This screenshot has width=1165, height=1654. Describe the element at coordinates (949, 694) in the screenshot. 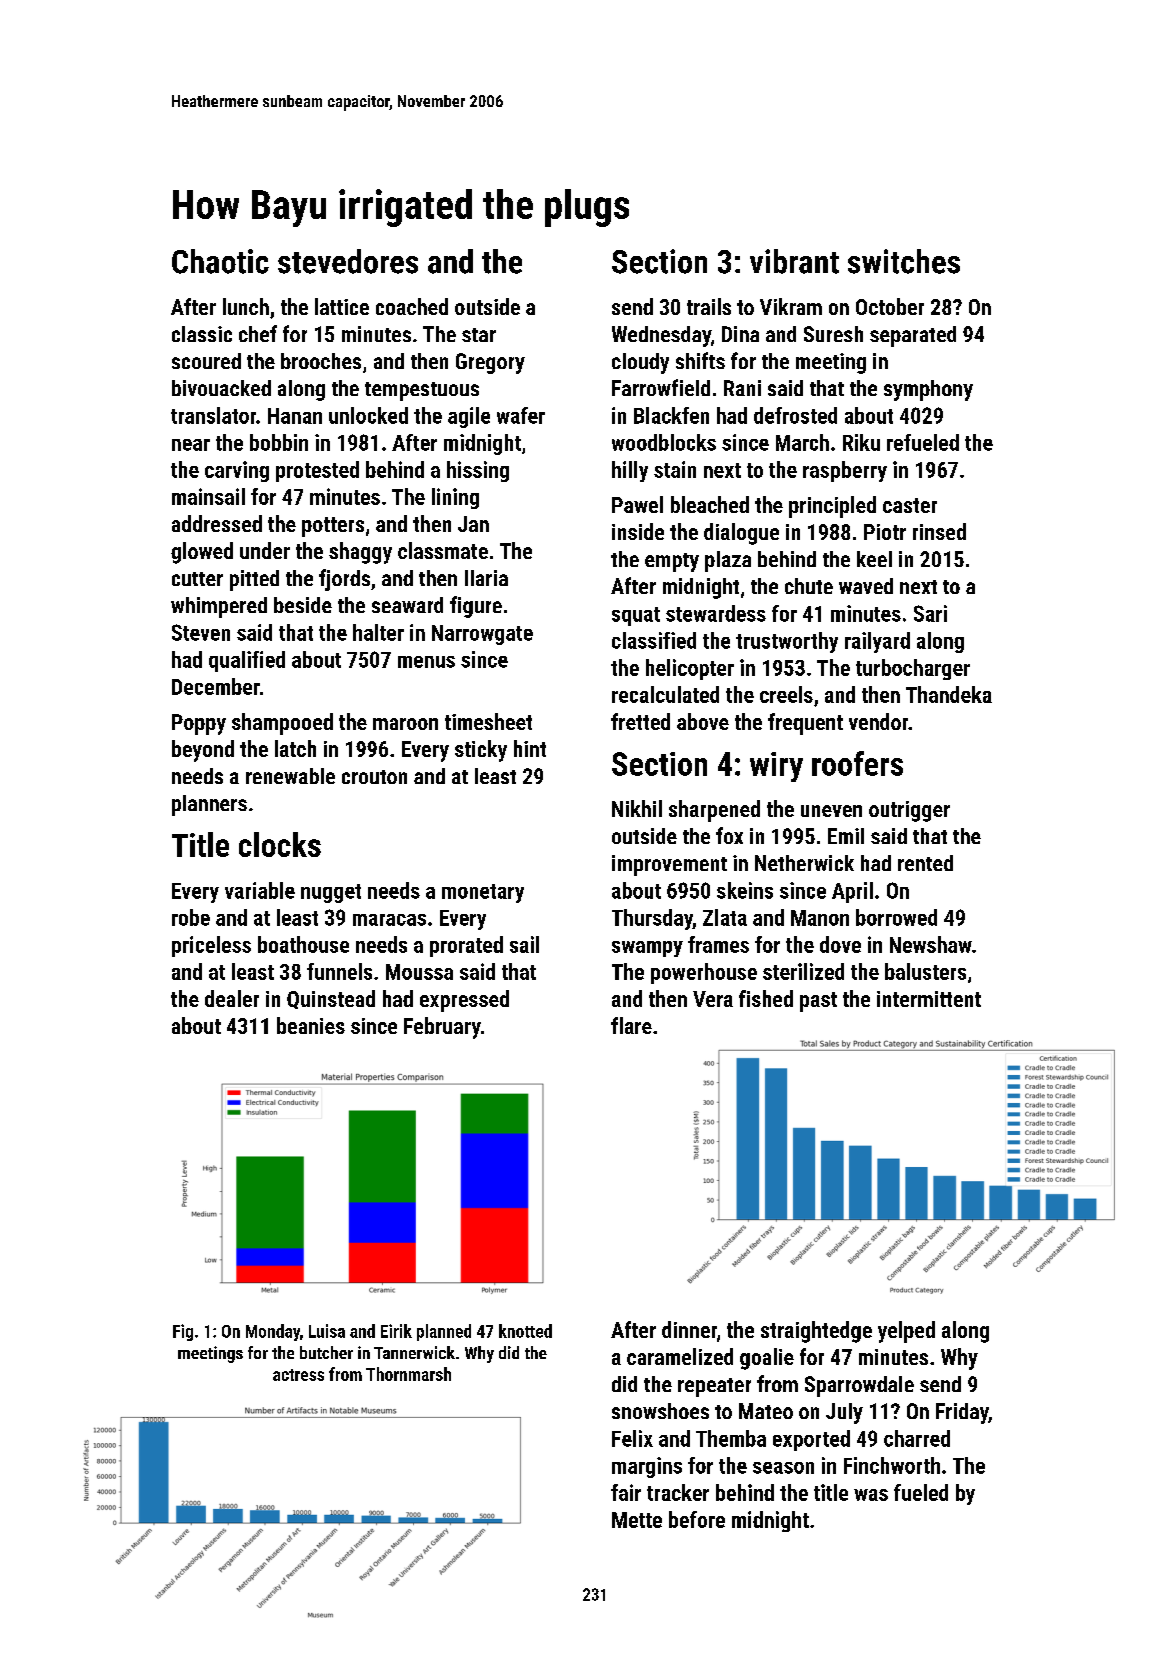

I see `Thandeka` at that location.
